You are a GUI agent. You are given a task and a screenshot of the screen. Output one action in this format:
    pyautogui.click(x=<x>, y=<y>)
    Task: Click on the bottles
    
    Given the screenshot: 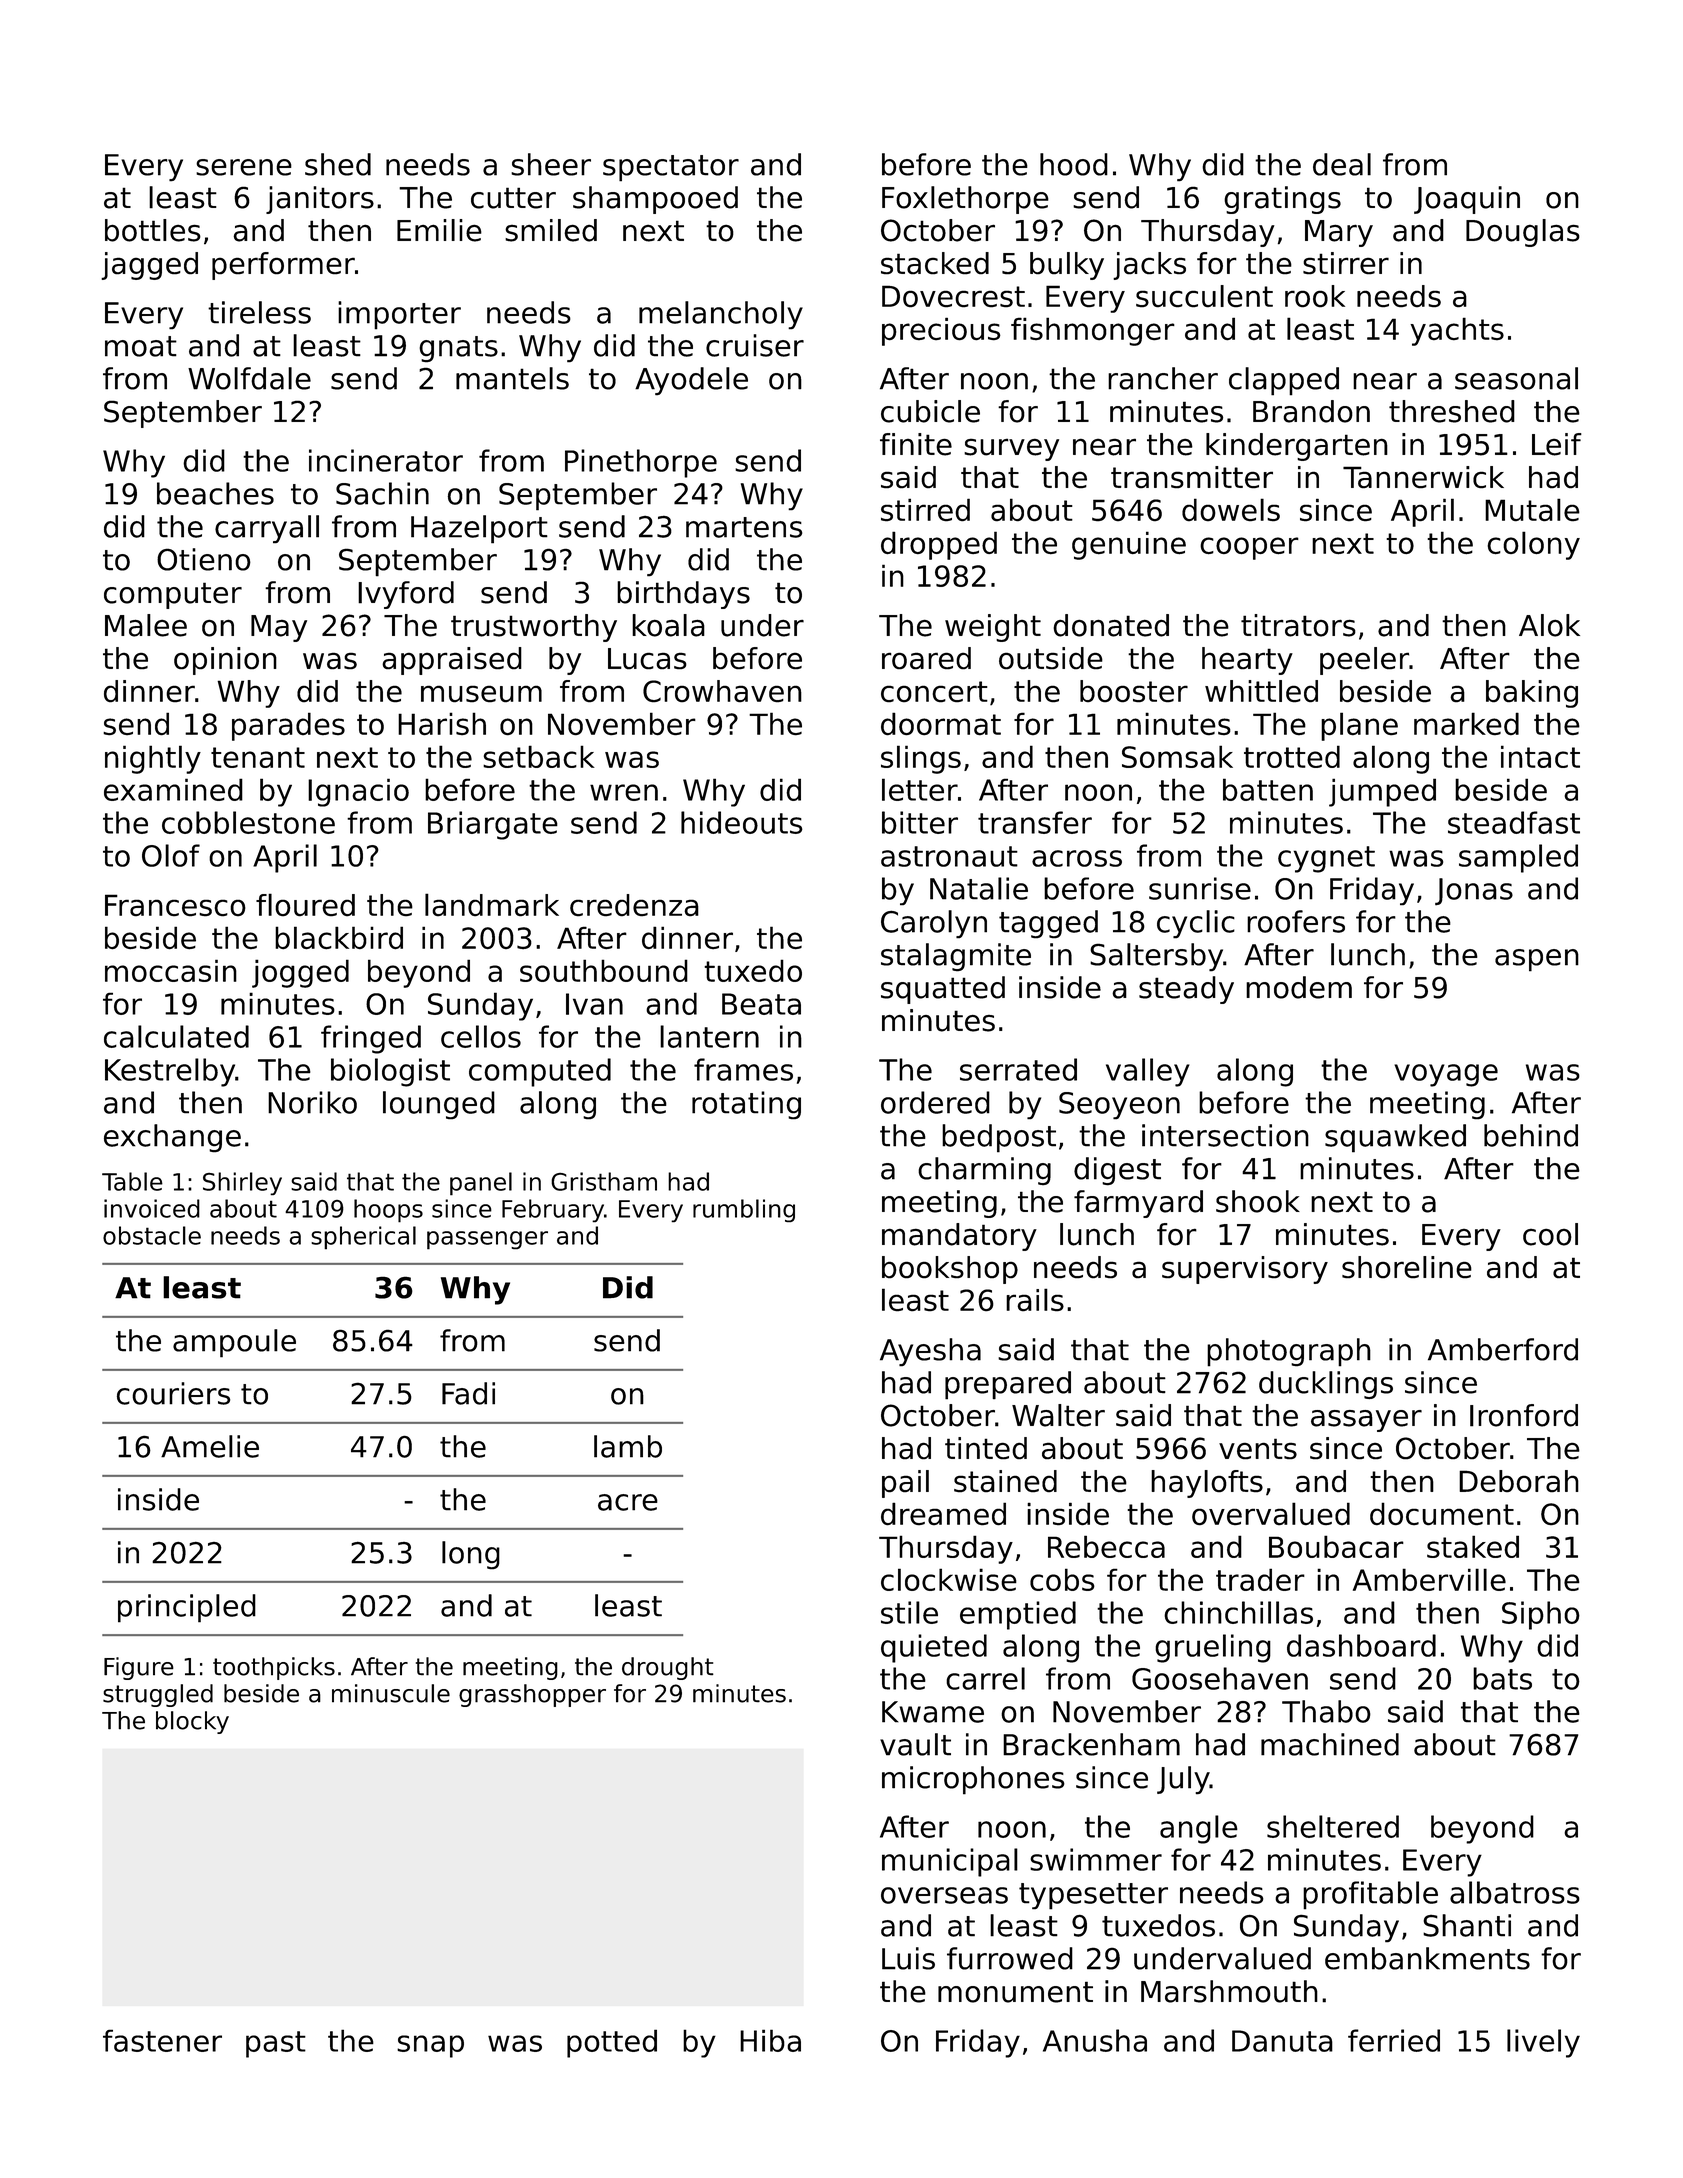 What is the action you would take?
    pyautogui.click(x=153, y=230)
